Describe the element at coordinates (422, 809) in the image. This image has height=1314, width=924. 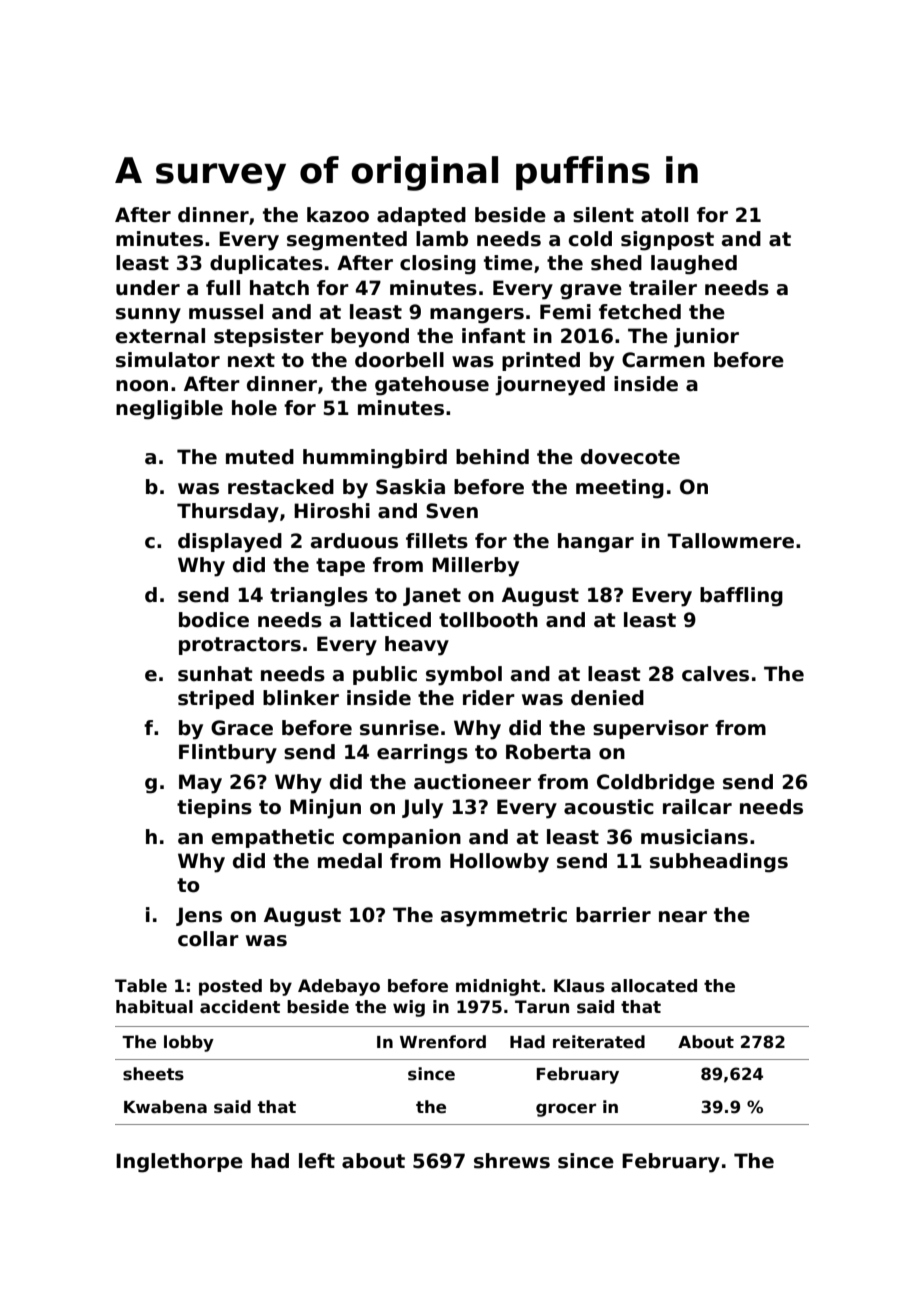
I see `July` at that location.
